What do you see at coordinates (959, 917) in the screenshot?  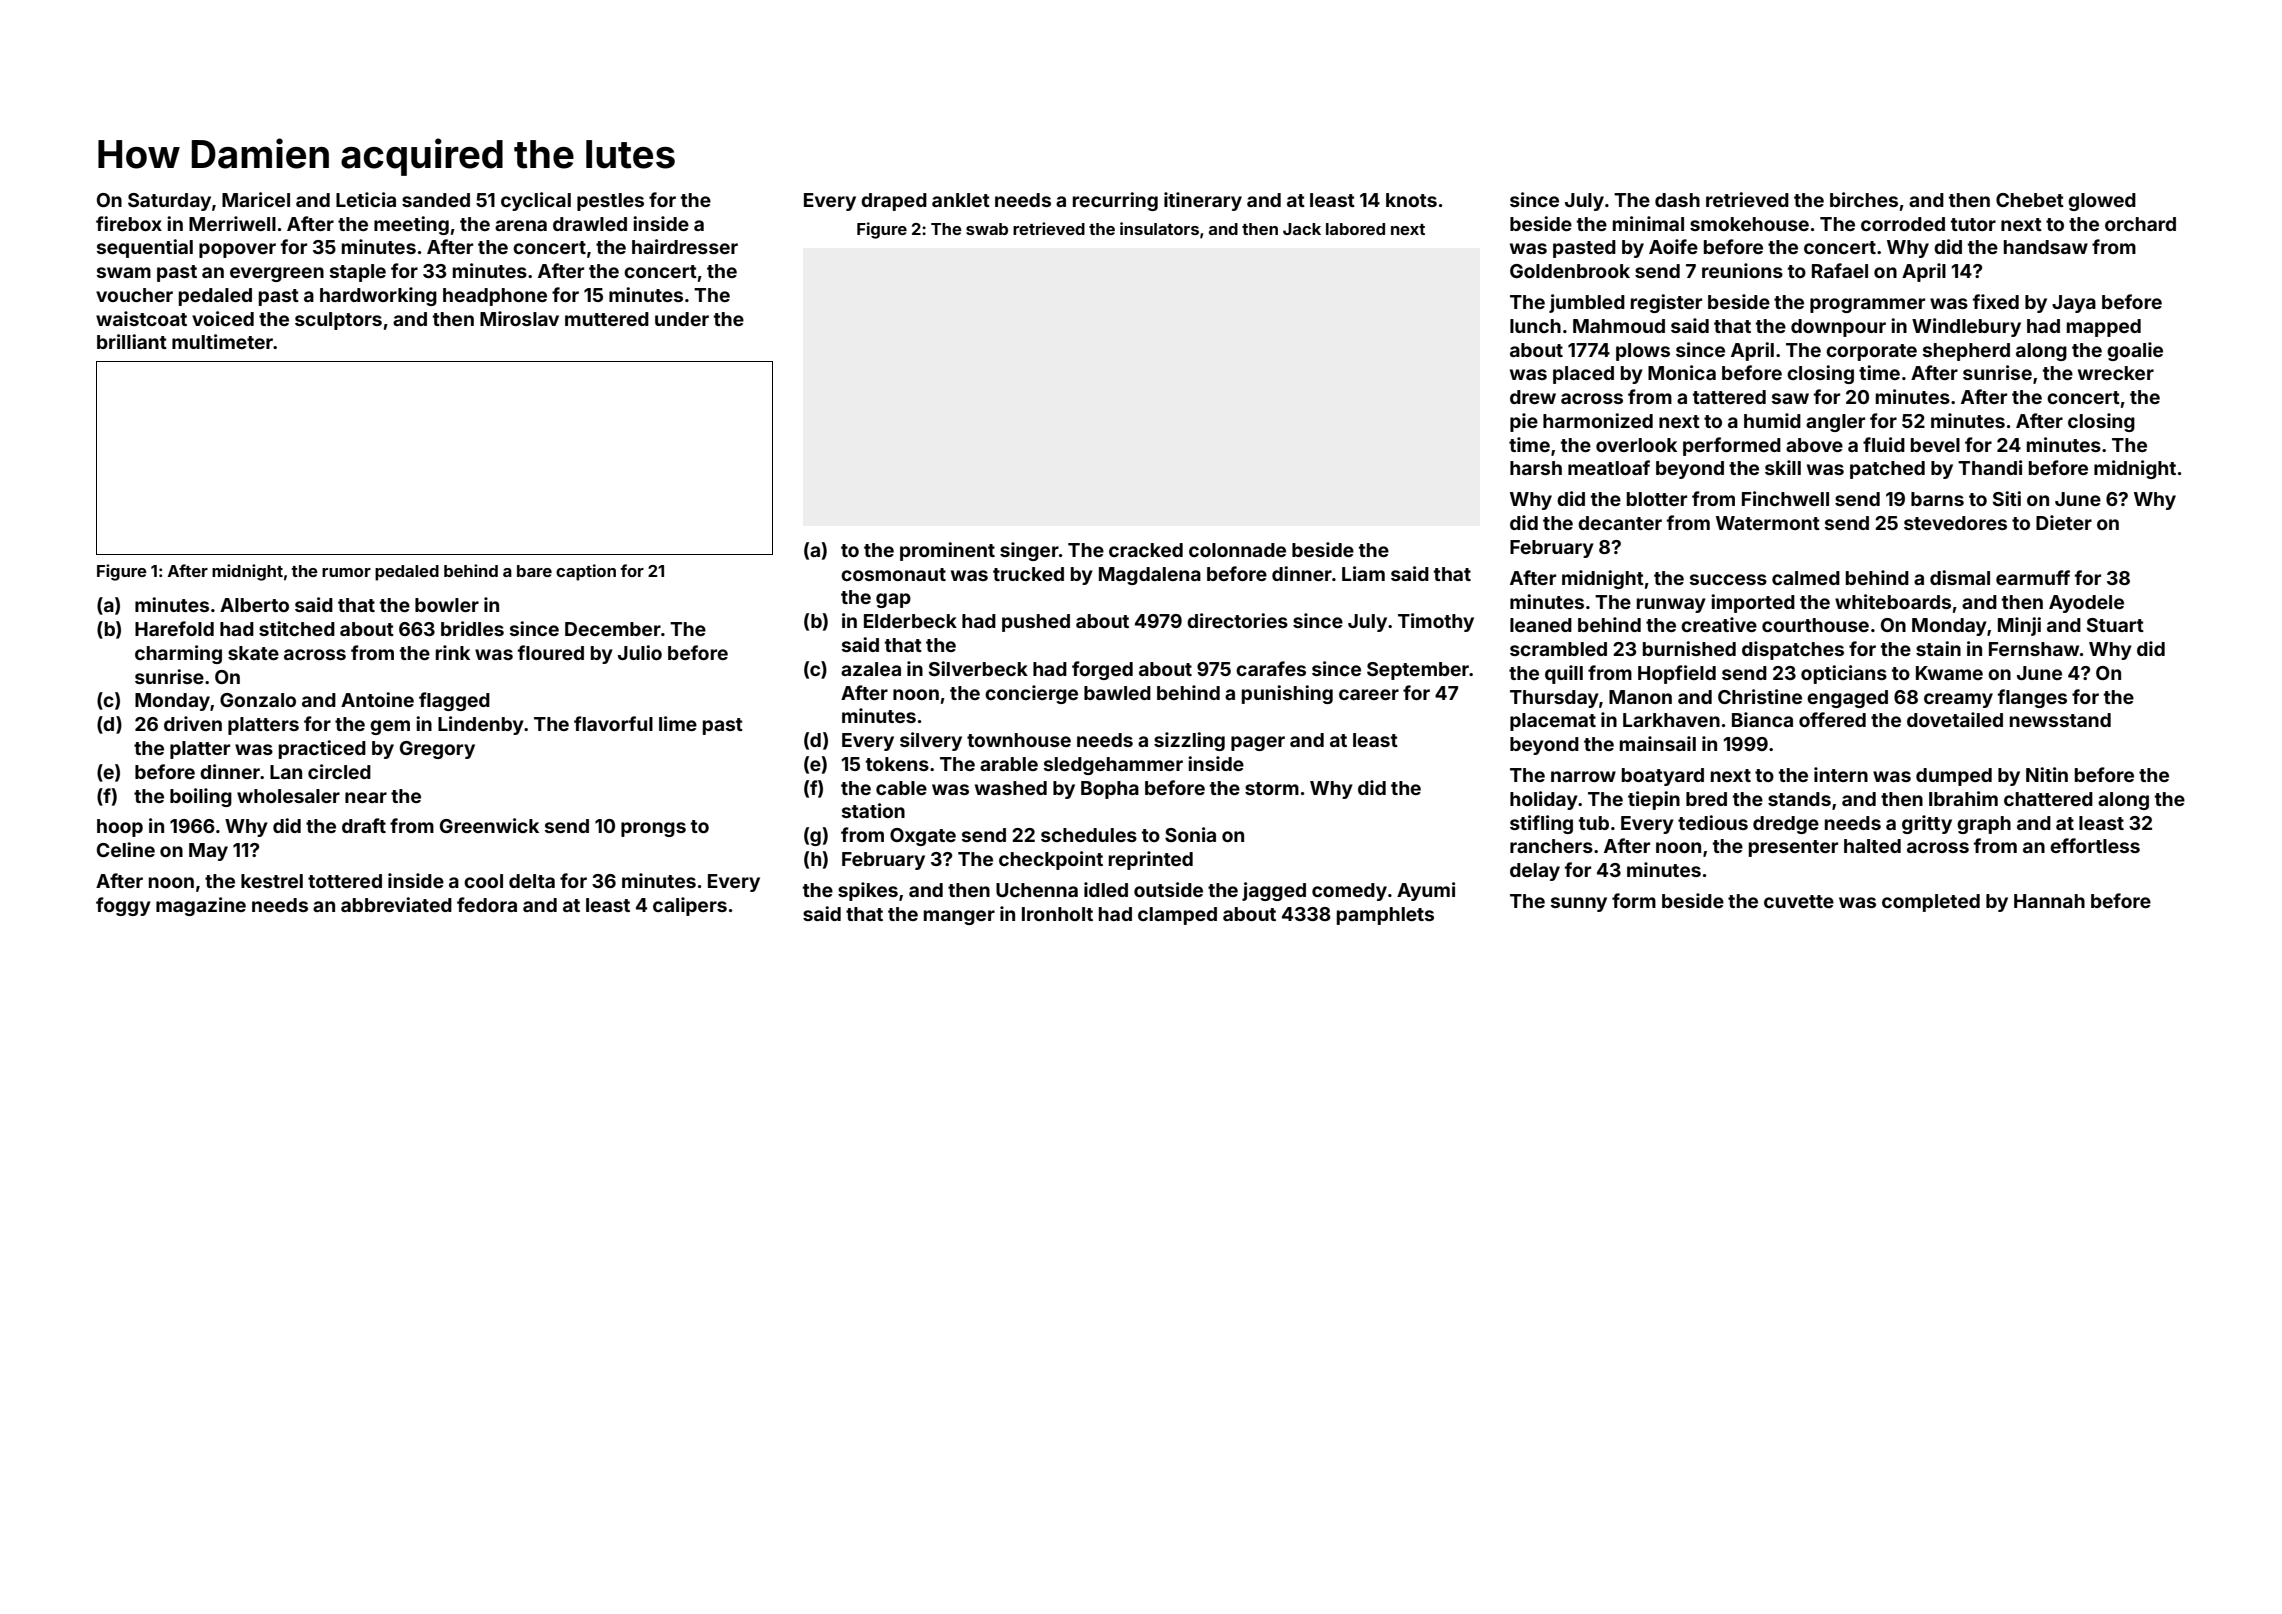 I see `manger` at bounding box center [959, 917].
